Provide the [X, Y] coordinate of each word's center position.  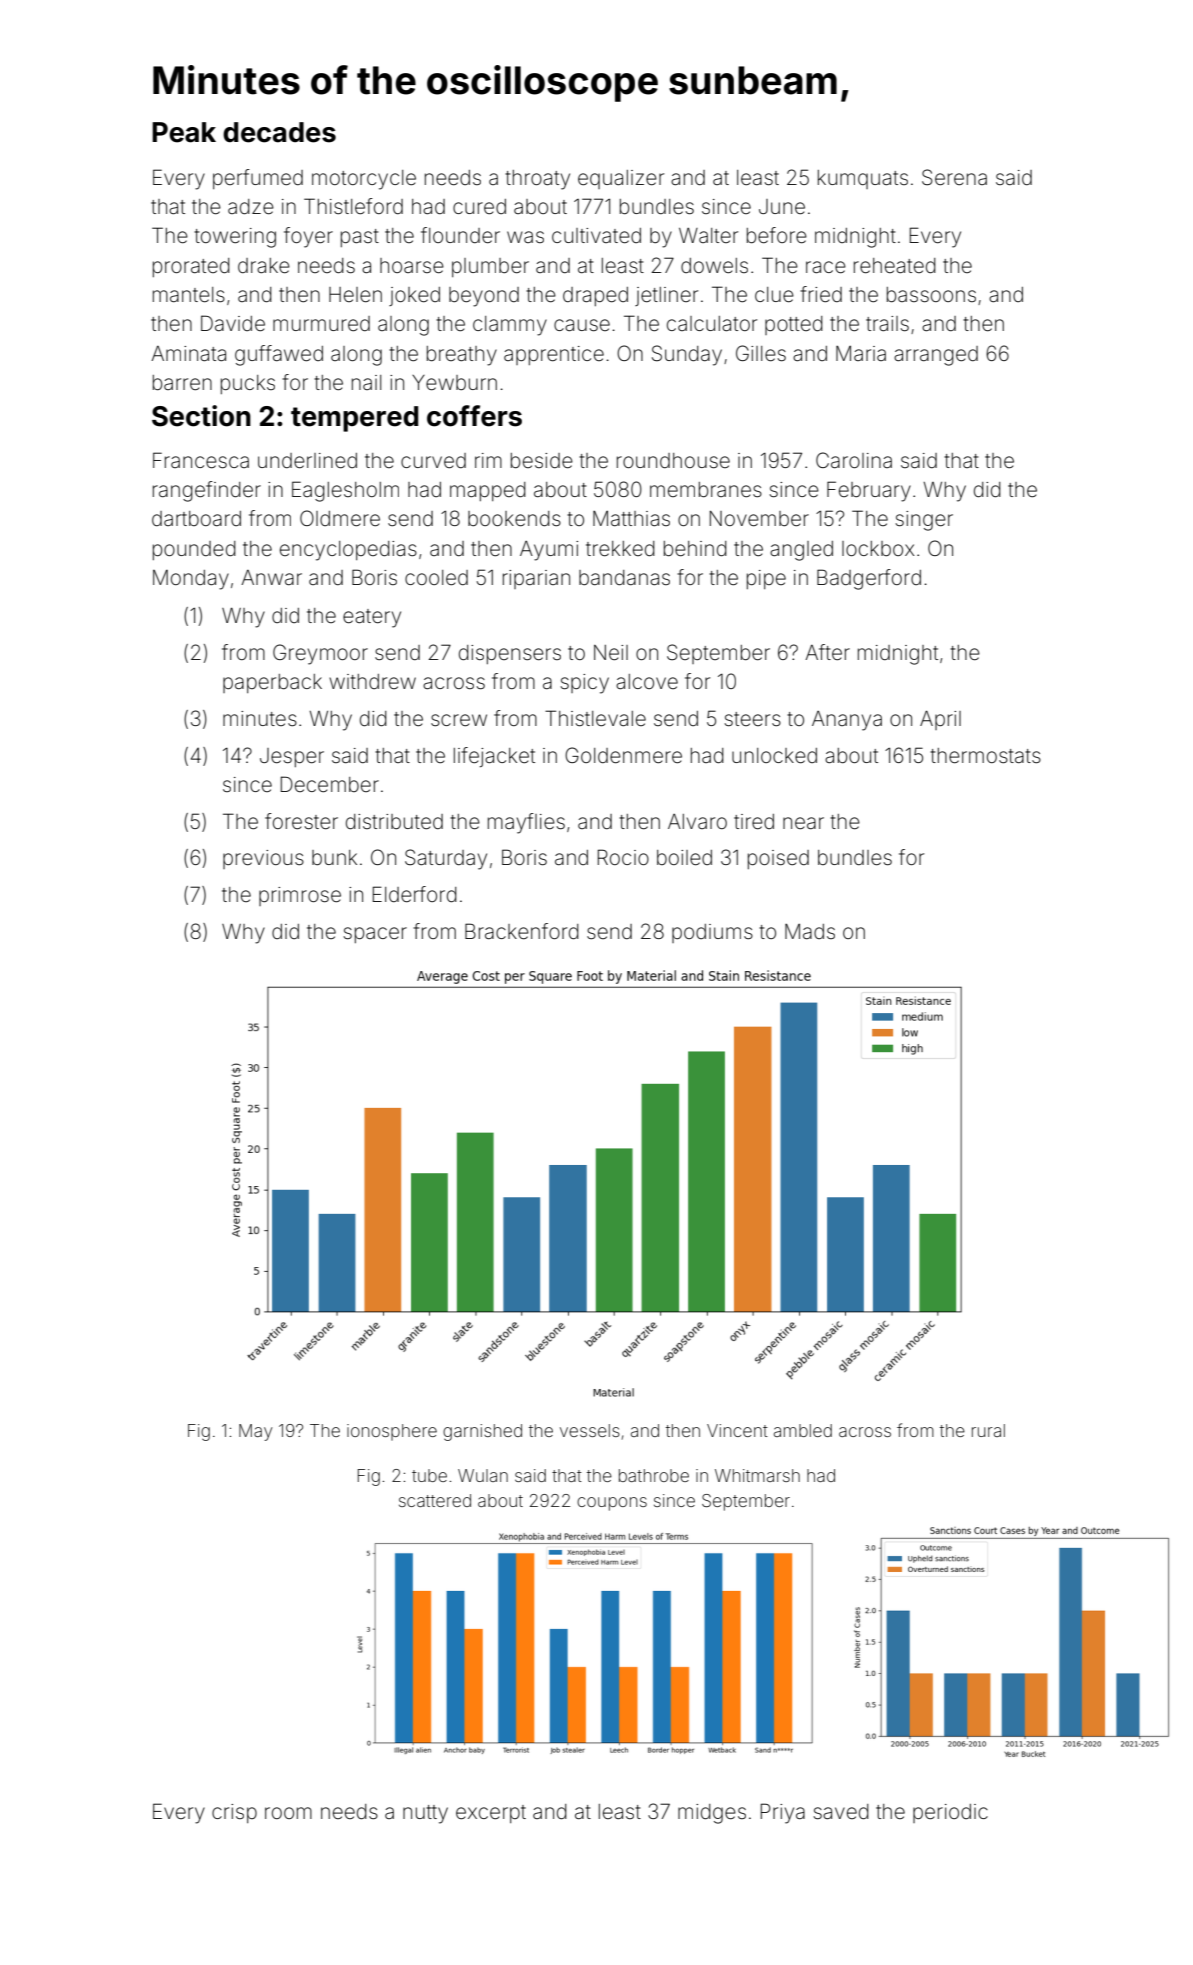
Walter [708, 235]
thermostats [985, 756]
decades [279, 132]
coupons [612, 1504]
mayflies [526, 823]
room [288, 1813]
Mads [810, 931]
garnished [482, 1432]
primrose [300, 896]
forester [301, 821]
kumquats [863, 179]
